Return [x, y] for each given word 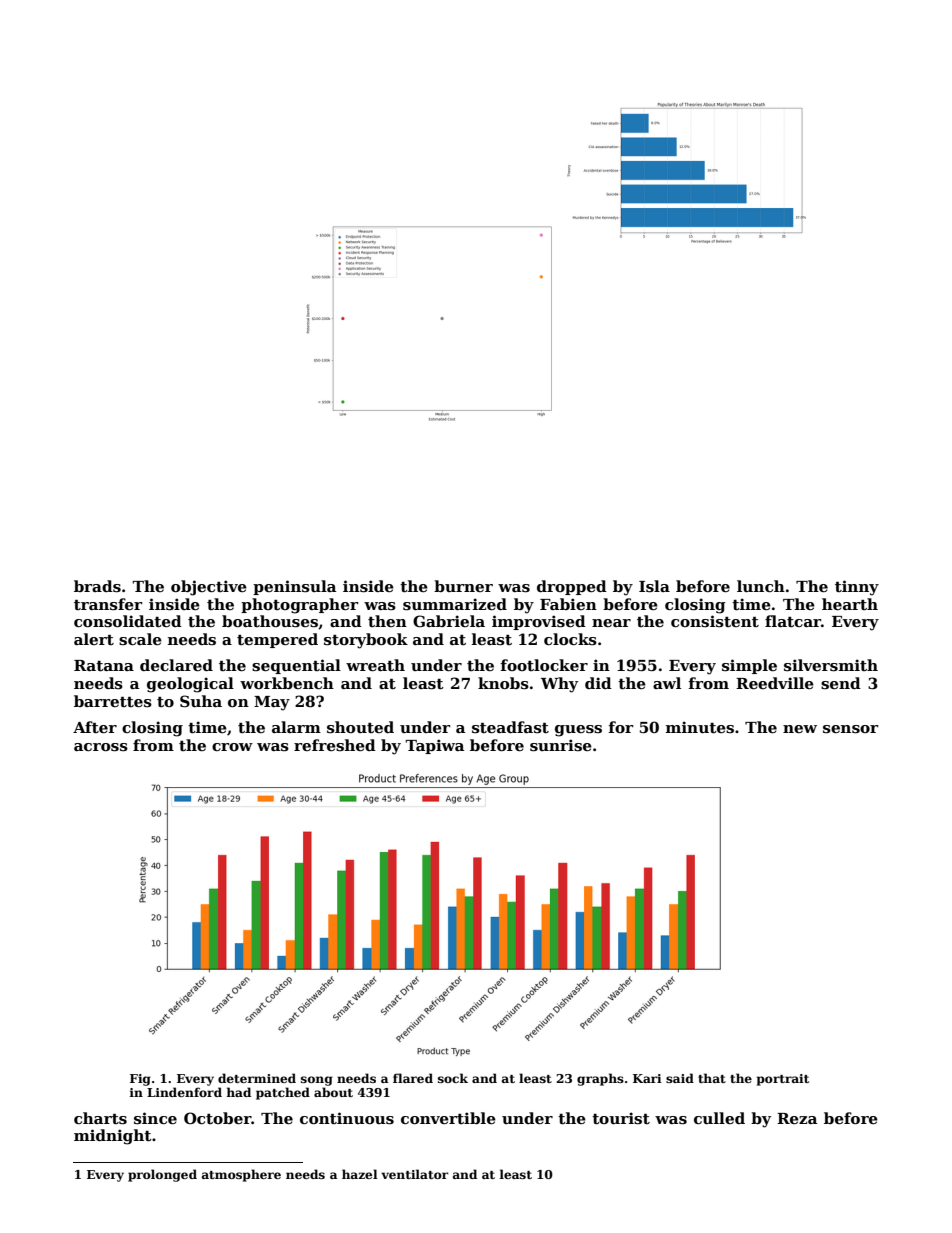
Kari [647, 1078]
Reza [797, 1118]
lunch [761, 586]
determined [257, 1078]
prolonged [162, 1175]
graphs [600, 1079]
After [95, 727]
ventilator [415, 1174]
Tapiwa [434, 746]
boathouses [270, 621]
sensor [850, 729]
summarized [455, 604]
